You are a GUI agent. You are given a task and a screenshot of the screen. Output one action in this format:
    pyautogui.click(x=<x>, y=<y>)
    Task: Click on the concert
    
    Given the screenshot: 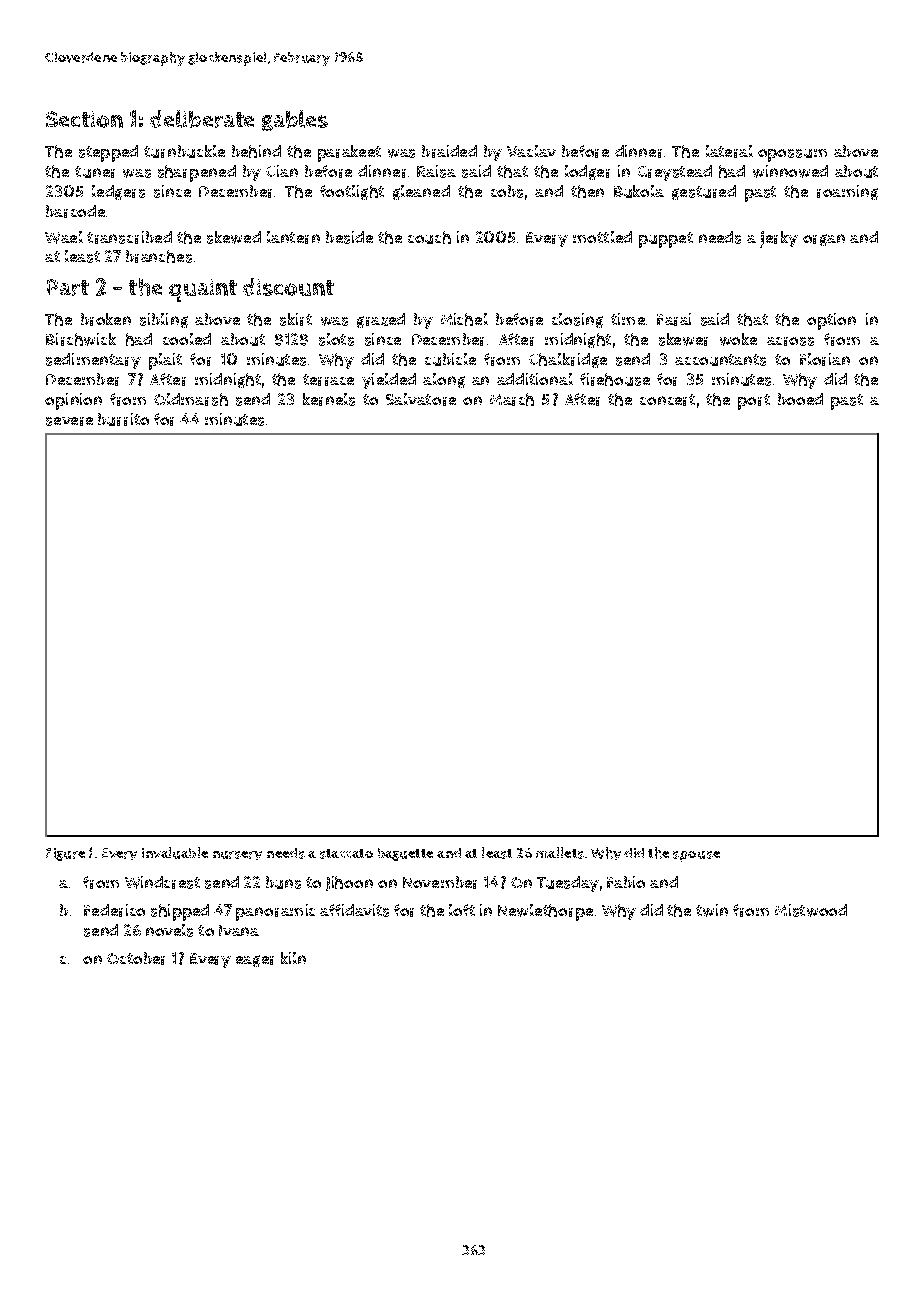 What is the action you would take?
    pyautogui.click(x=667, y=400)
